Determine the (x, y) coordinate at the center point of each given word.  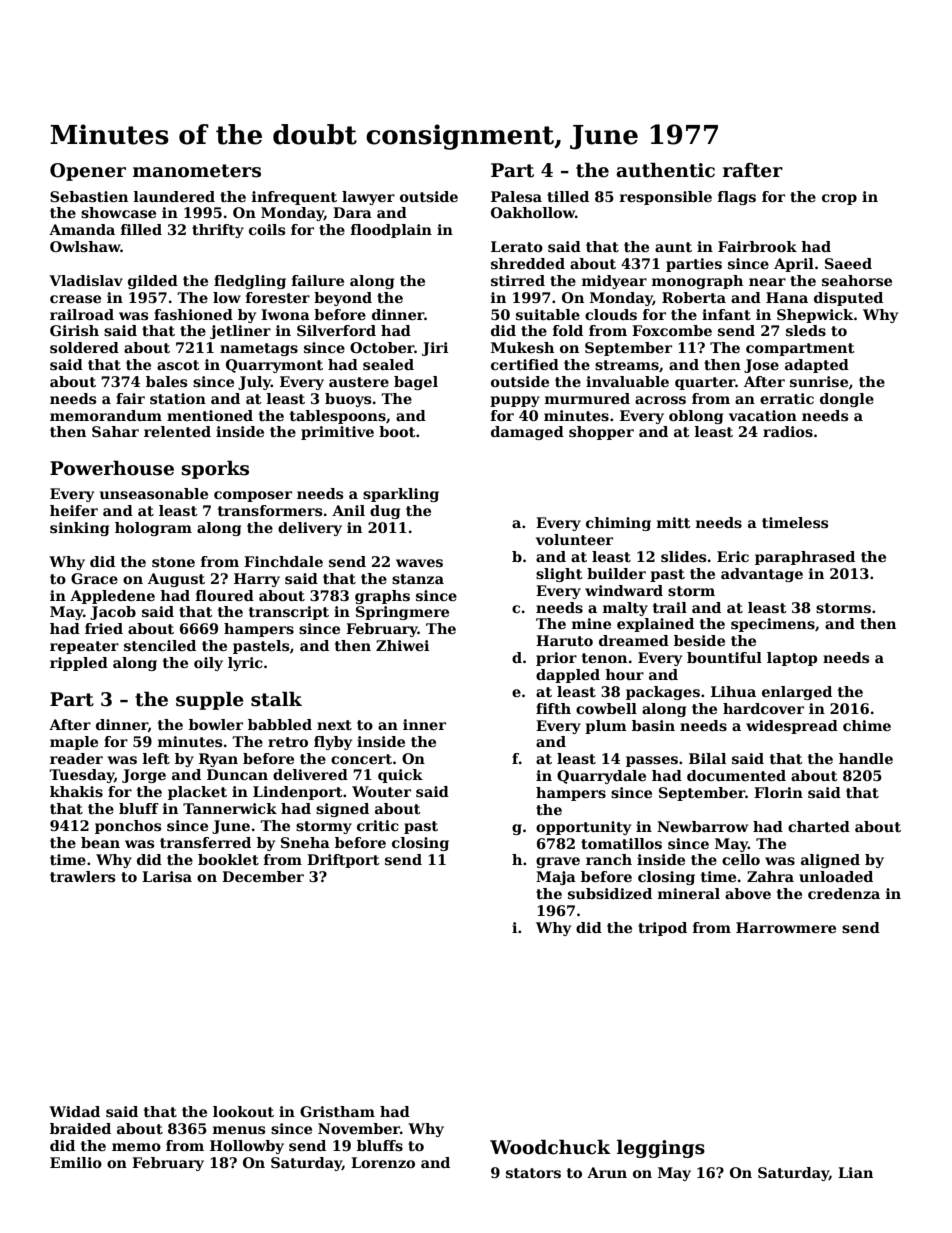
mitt (674, 522)
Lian (855, 1172)
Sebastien (89, 196)
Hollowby (247, 1147)
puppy (515, 401)
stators (533, 1173)
